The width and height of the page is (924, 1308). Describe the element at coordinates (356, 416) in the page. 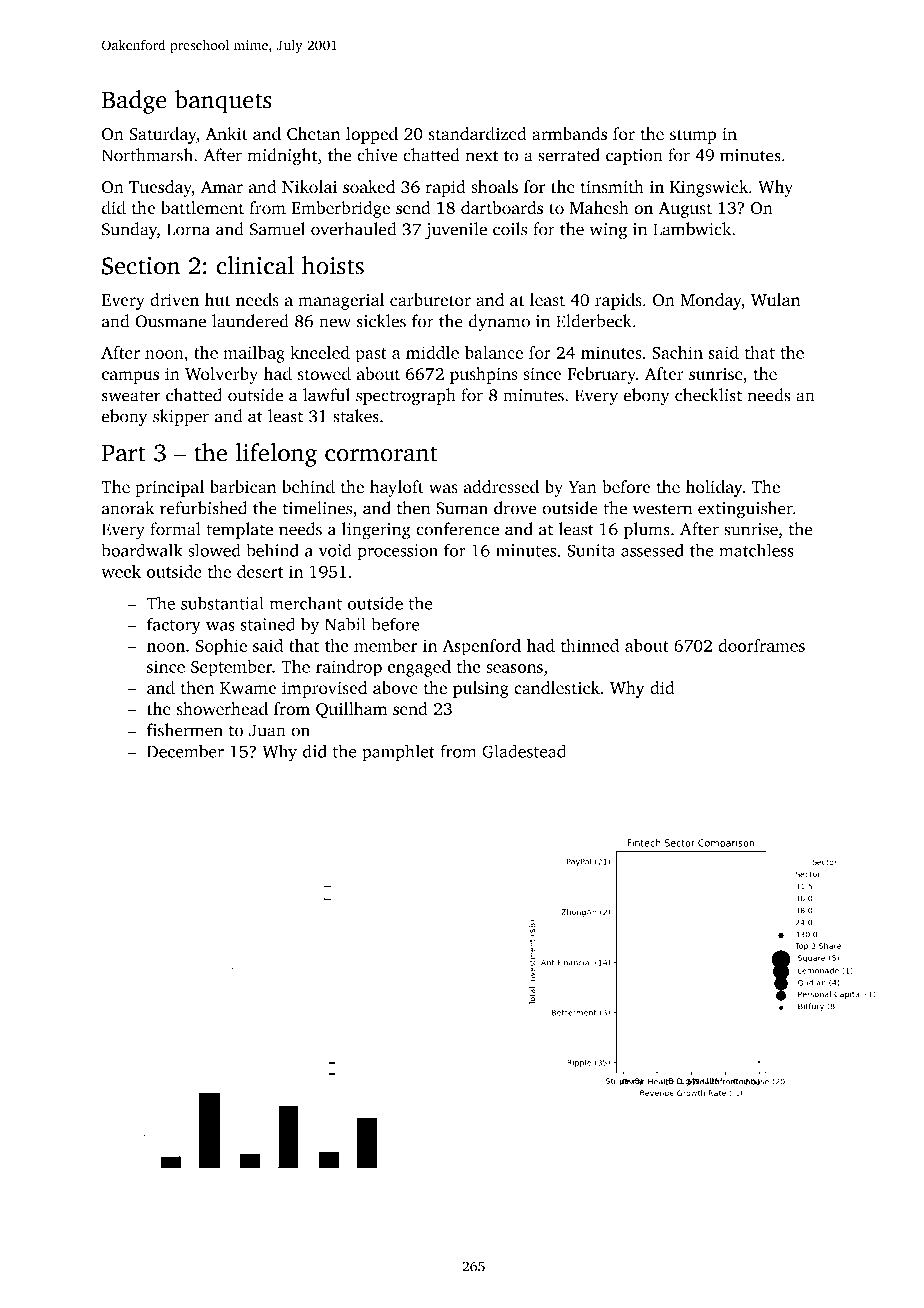

I see `stakes` at that location.
